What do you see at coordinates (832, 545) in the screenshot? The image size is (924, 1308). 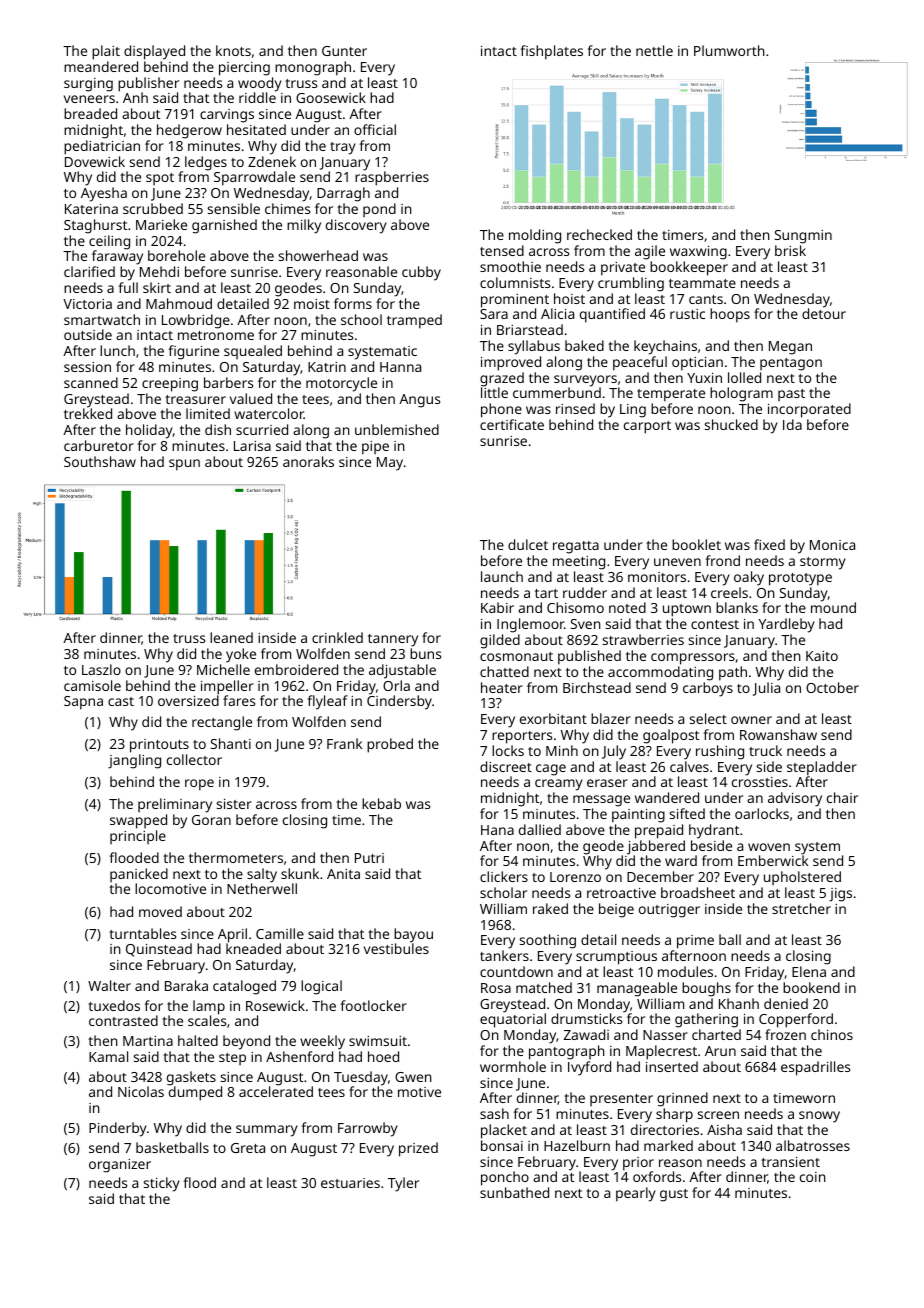 I see `Monica` at bounding box center [832, 545].
